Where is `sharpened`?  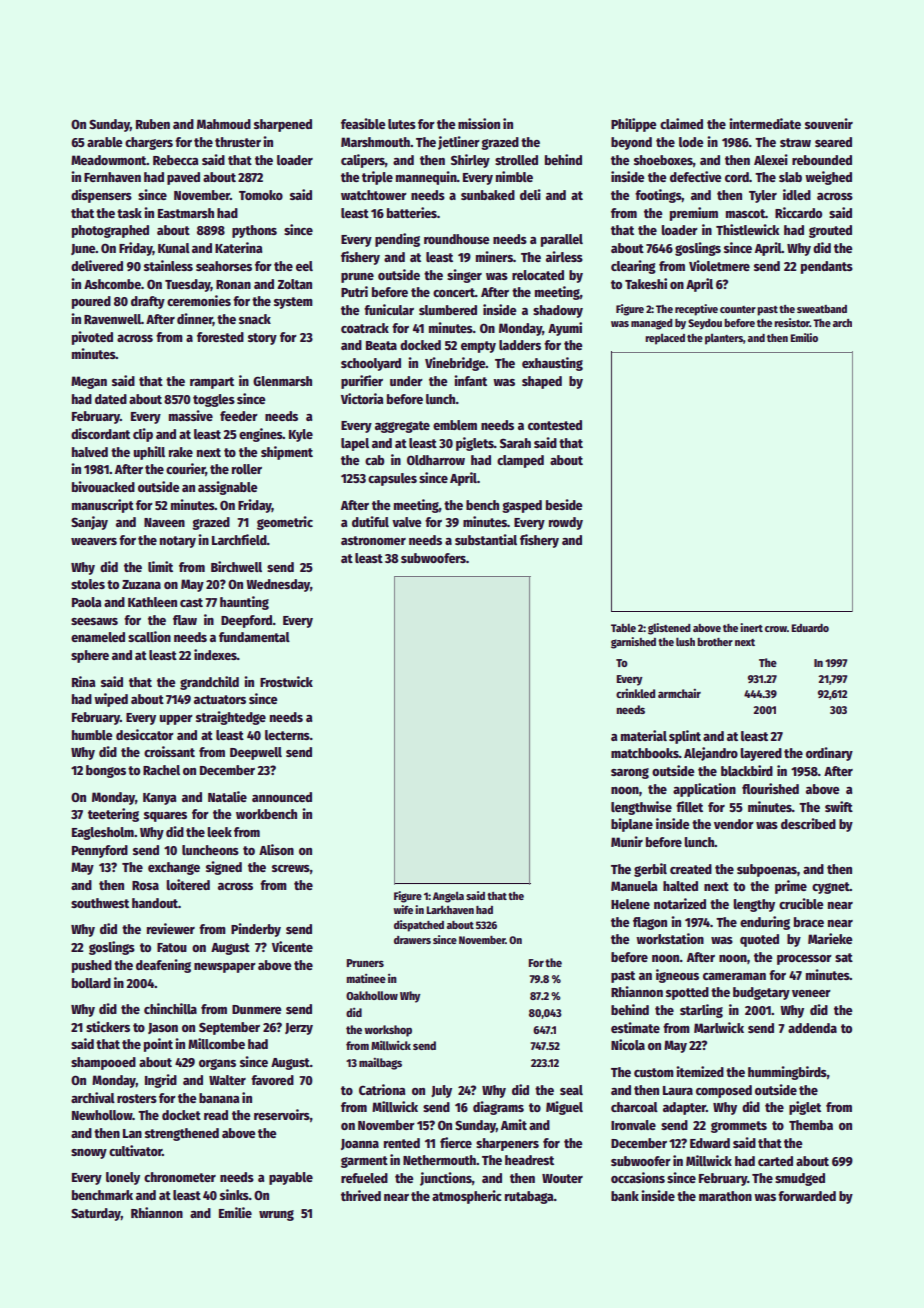
sharpened is located at coordinates (283, 125).
